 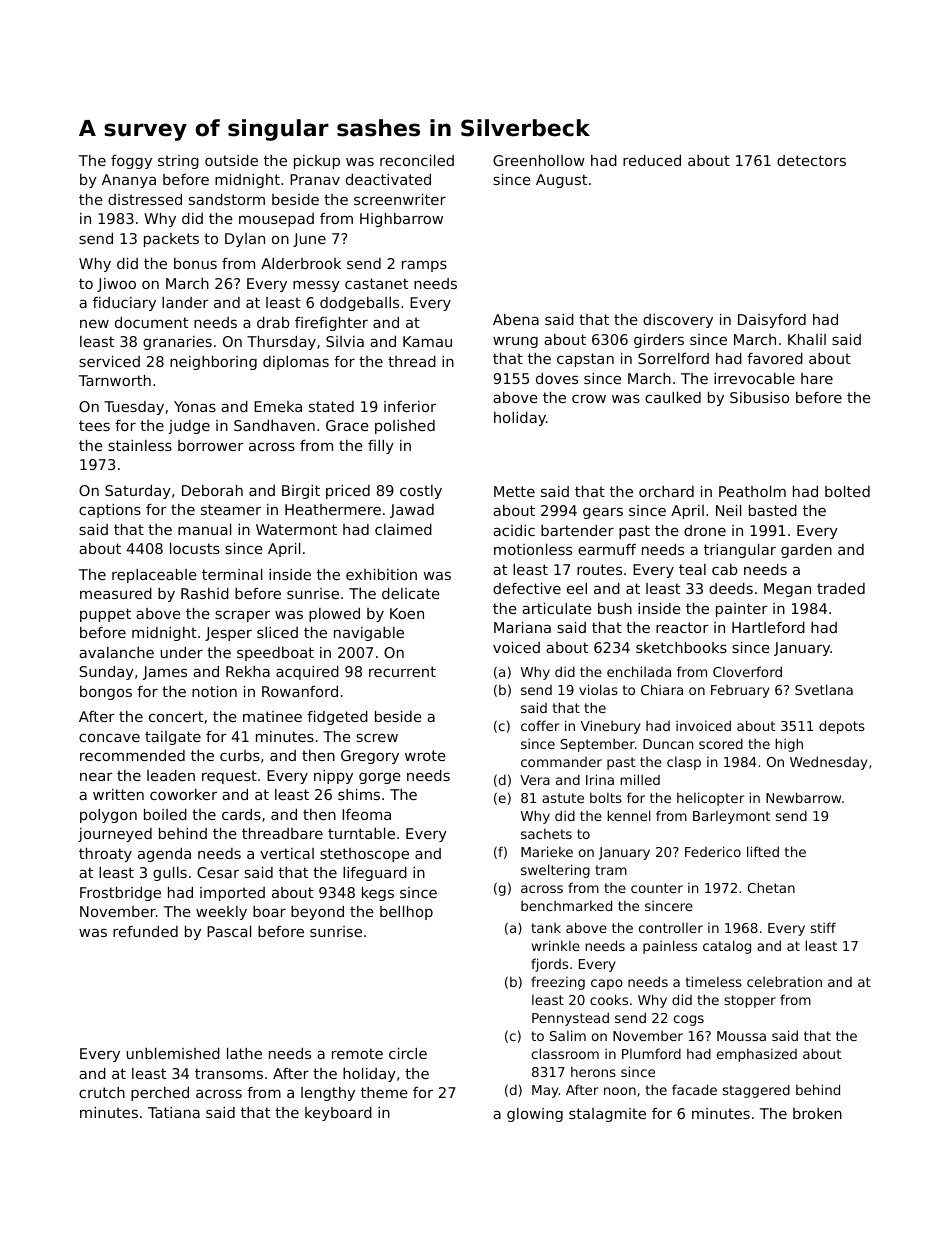 What do you see at coordinates (317, 162) in the document?
I see `pickup` at bounding box center [317, 162].
